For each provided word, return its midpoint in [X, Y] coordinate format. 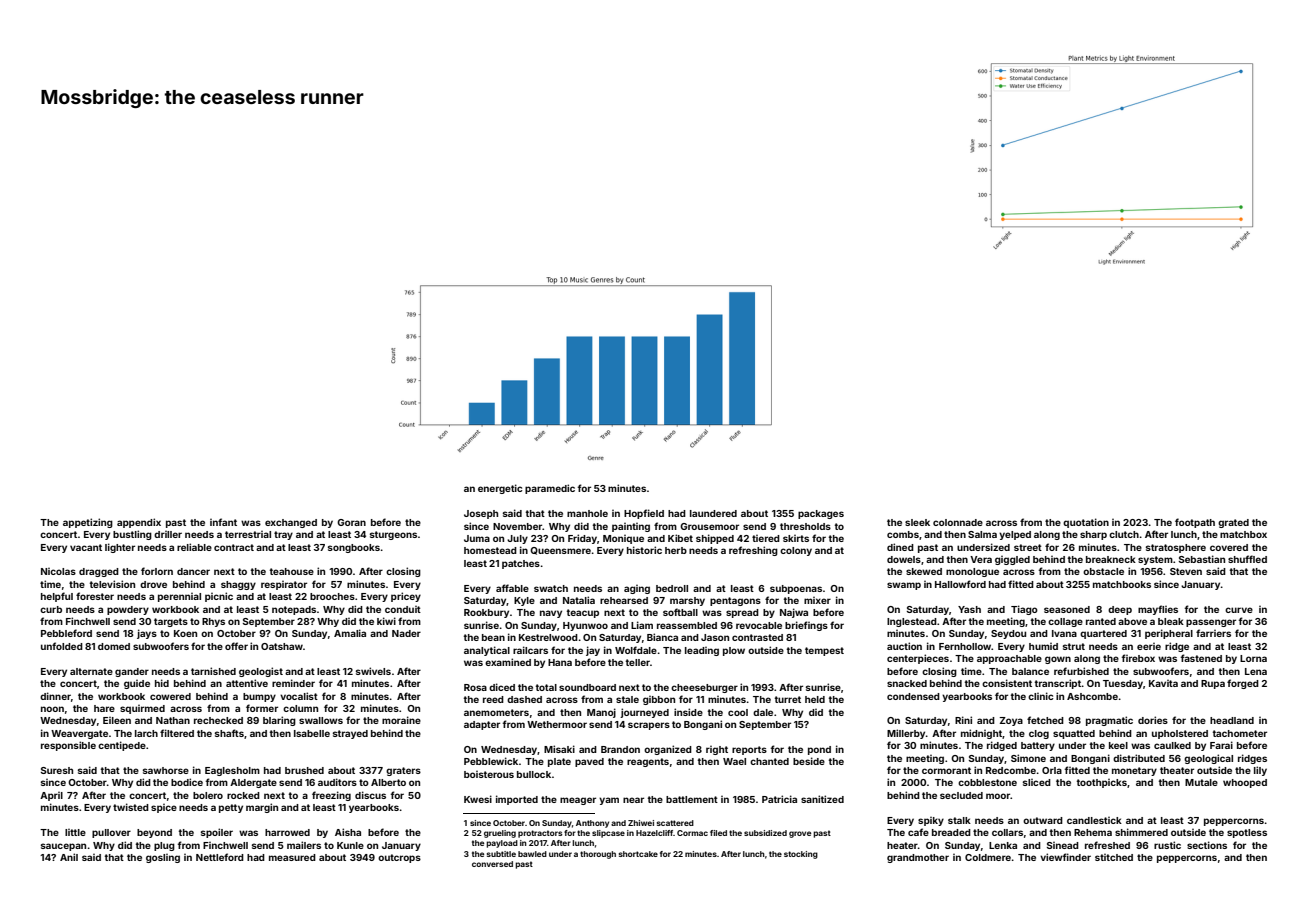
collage [1065, 622]
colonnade [958, 522]
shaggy [238, 585]
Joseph [481, 514]
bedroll [672, 588]
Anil [69, 857]
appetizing [88, 523]
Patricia [779, 799]
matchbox [1243, 534]
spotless [1247, 833]
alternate [91, 671]
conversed [492, 864]
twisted [131, 807]
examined [508, 662]
